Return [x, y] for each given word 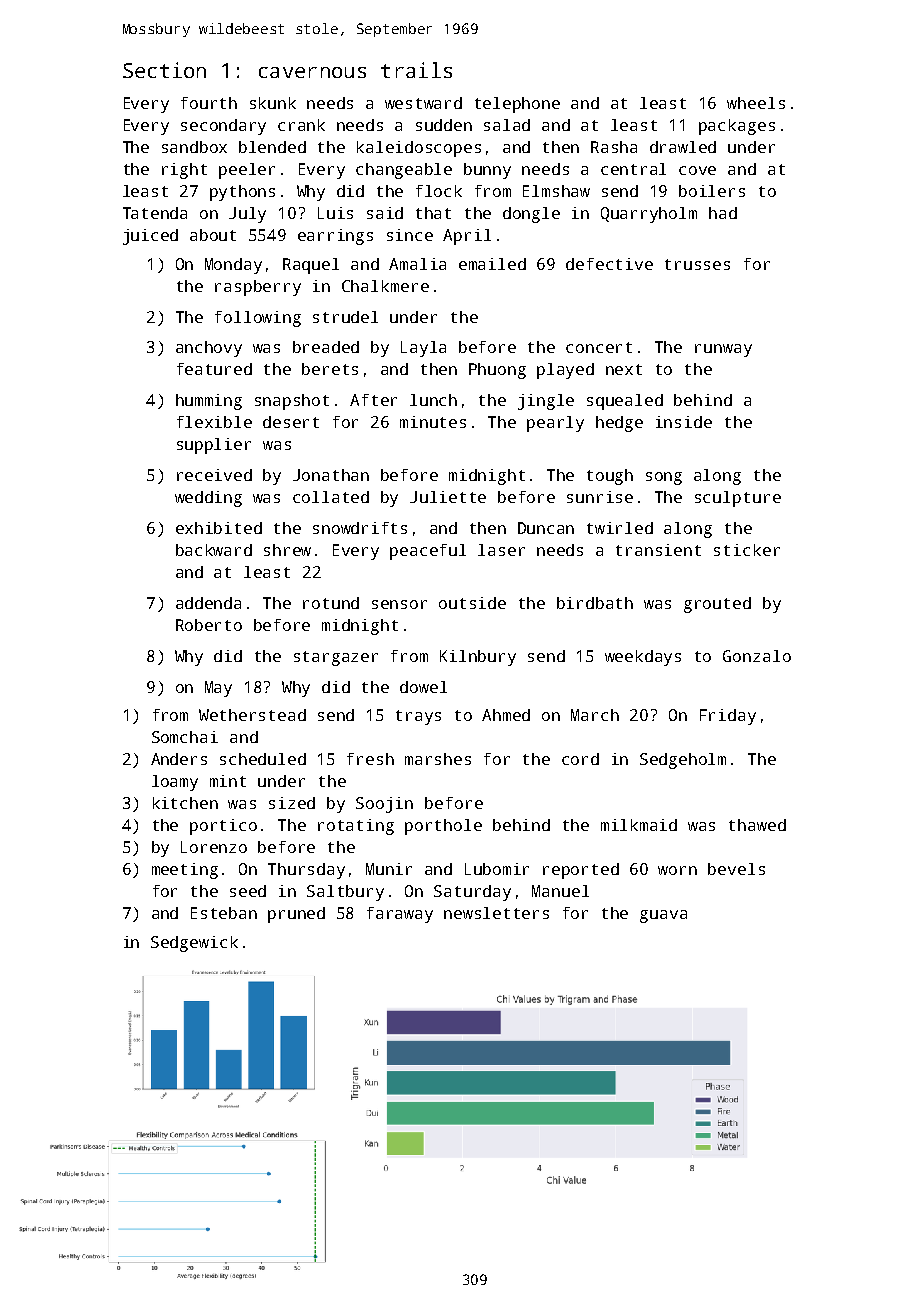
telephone [517, 105]
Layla [423, 349]
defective [609, 264]
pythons [242, 193]
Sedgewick [194, 944]
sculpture [738, 499]
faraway [400, 915]
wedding [208, 499]
